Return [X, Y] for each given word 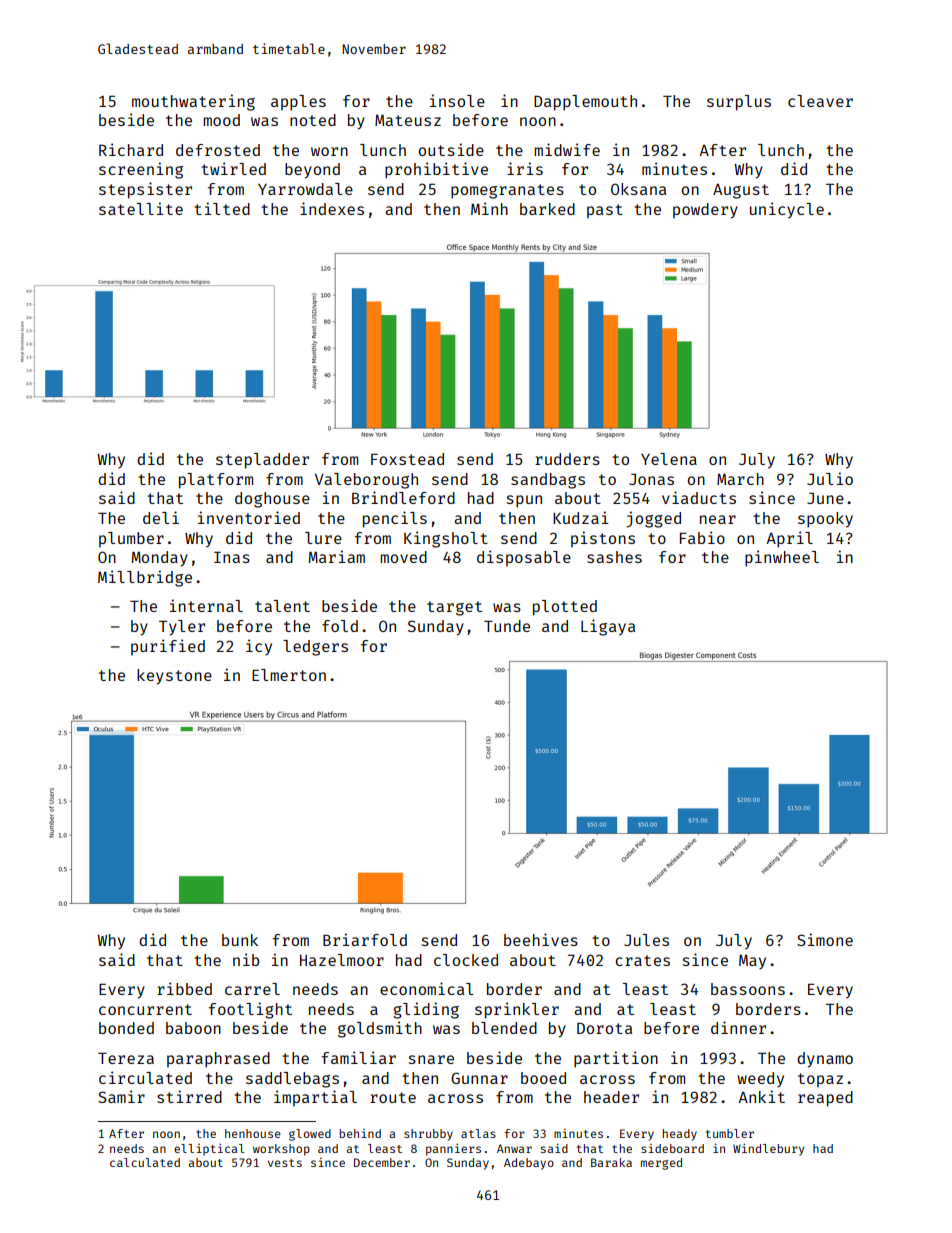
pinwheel [782, 558]
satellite [141, 208]
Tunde [507, 626]
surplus [739, 103]
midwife [567, 149]
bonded [126, 1028]
